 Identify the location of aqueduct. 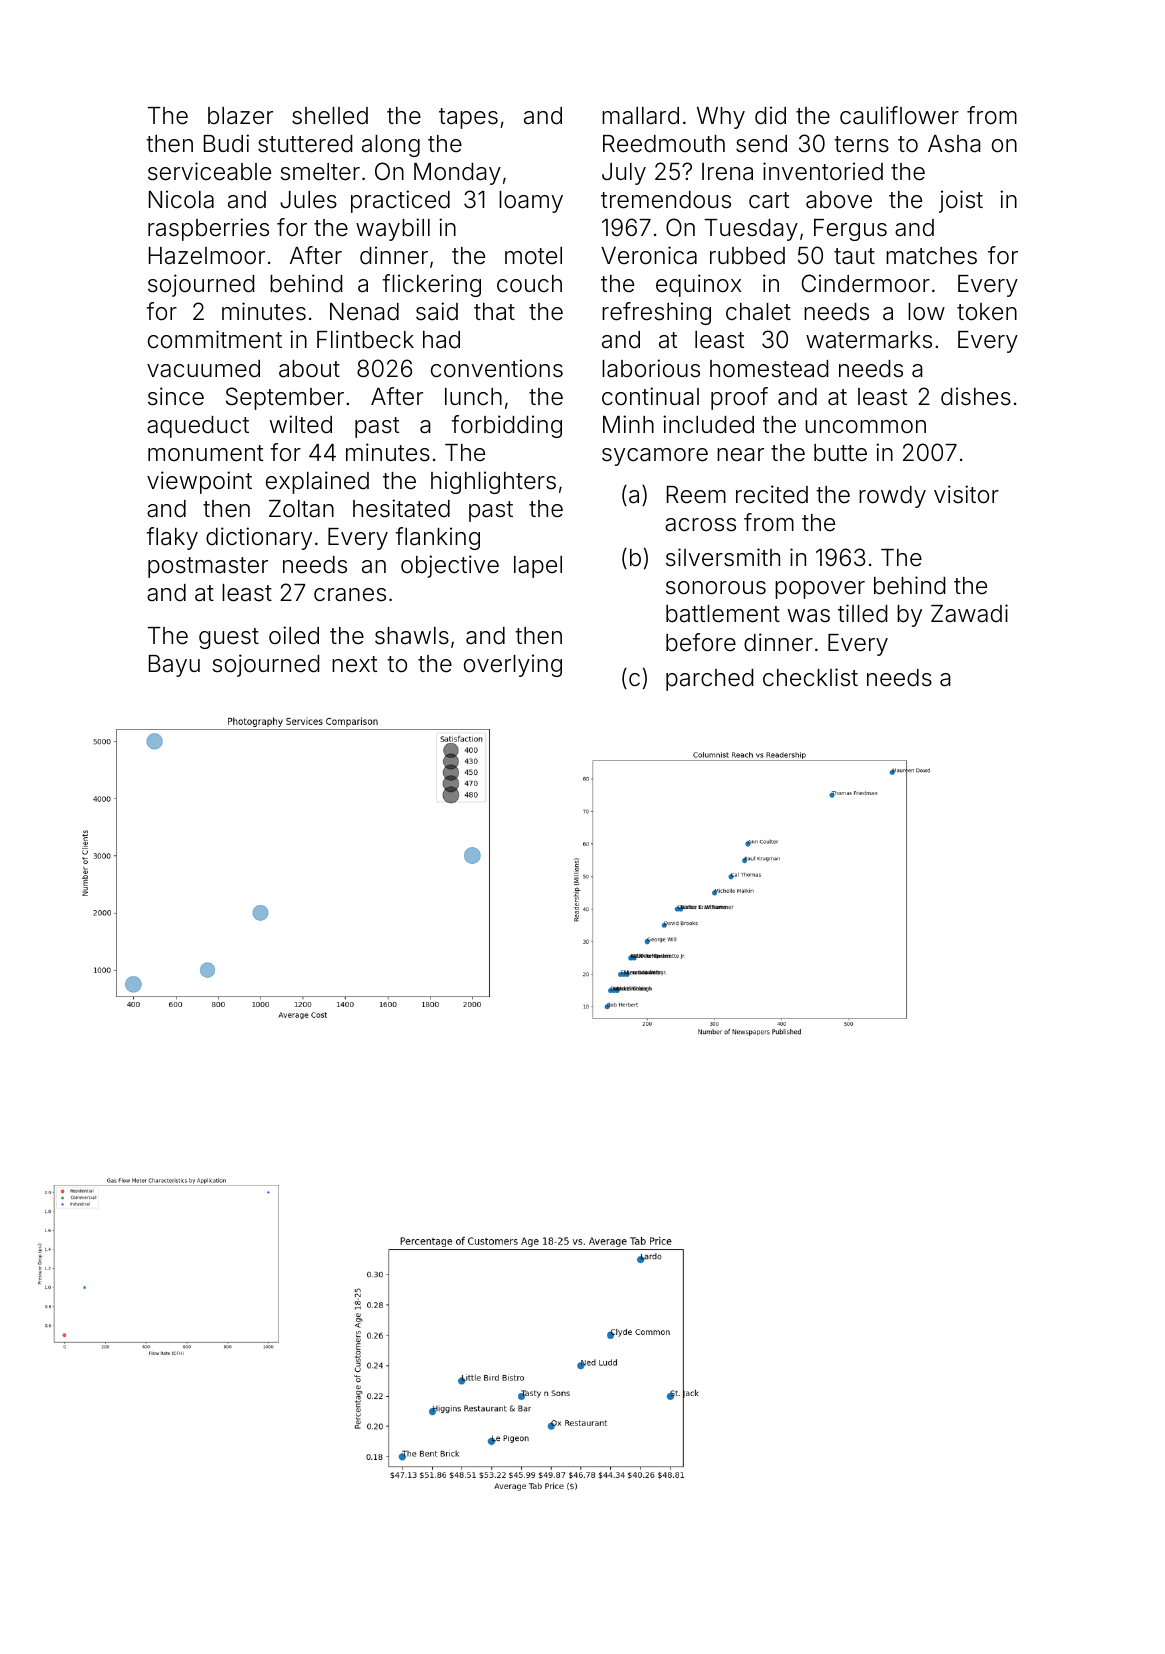
(198, 427).
